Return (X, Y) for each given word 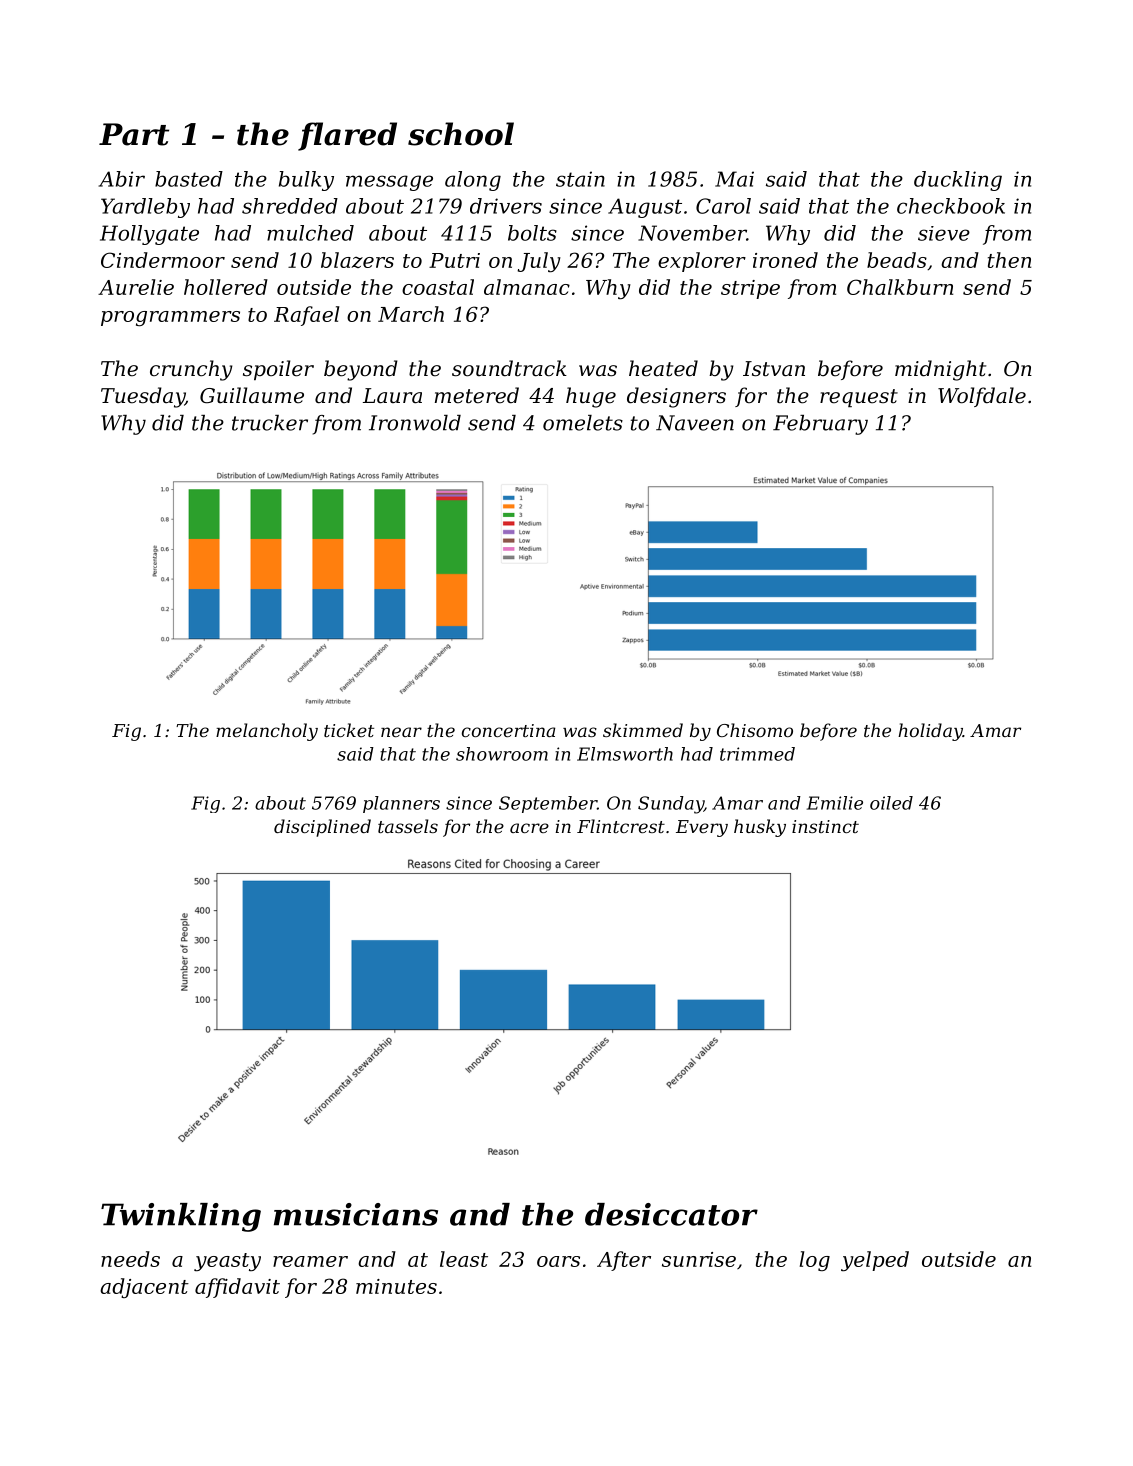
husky (760, 828)
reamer (310, 1261)
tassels (408, 826)
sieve (944, 233)
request (859, 398)
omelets (583, 423)
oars (558, 1261)
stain (580, 179)
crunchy (191, 370)
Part (134, 134)
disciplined (322, 828)
